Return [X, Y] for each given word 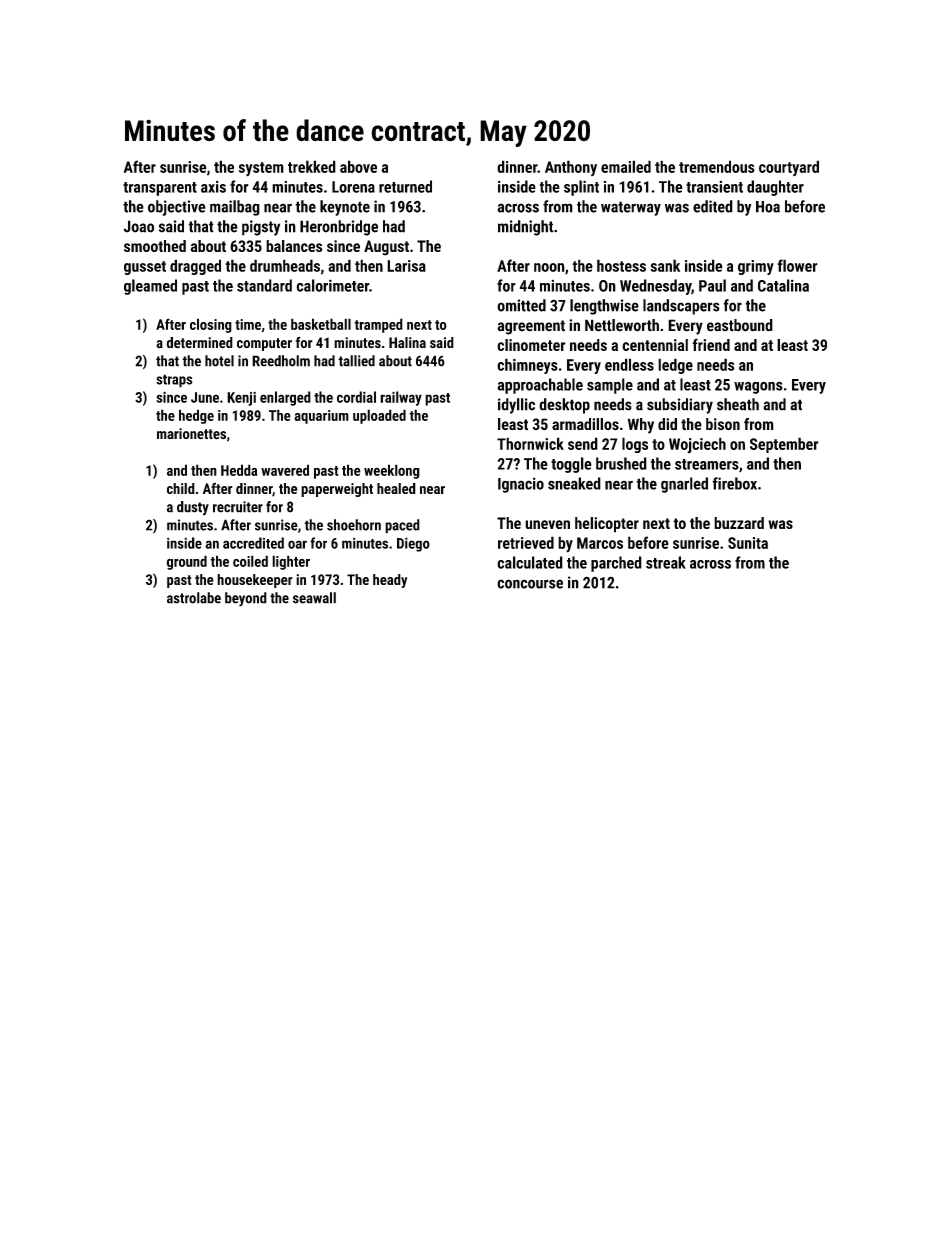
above [358, 166]
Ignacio [521, 485]
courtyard [789, 168]
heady [390, 581]
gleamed [150, 287]
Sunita [748, 543]
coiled [250, 561]
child [181, 488]
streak [666, 562]
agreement [531, 327]
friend [711, 344]
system [261, 169]
